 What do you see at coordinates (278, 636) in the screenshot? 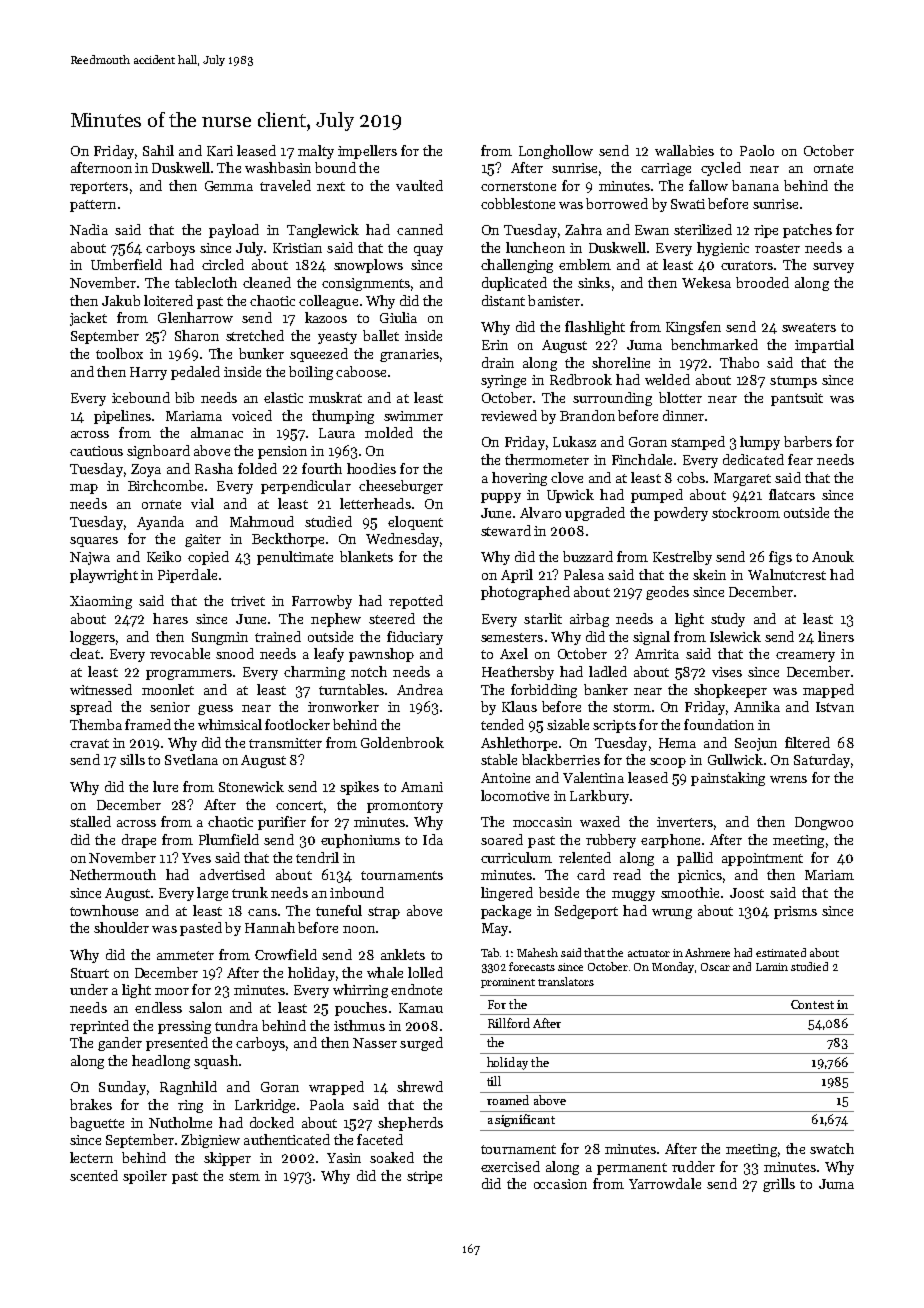
I see `trained` at bounding box center [278, 636].
